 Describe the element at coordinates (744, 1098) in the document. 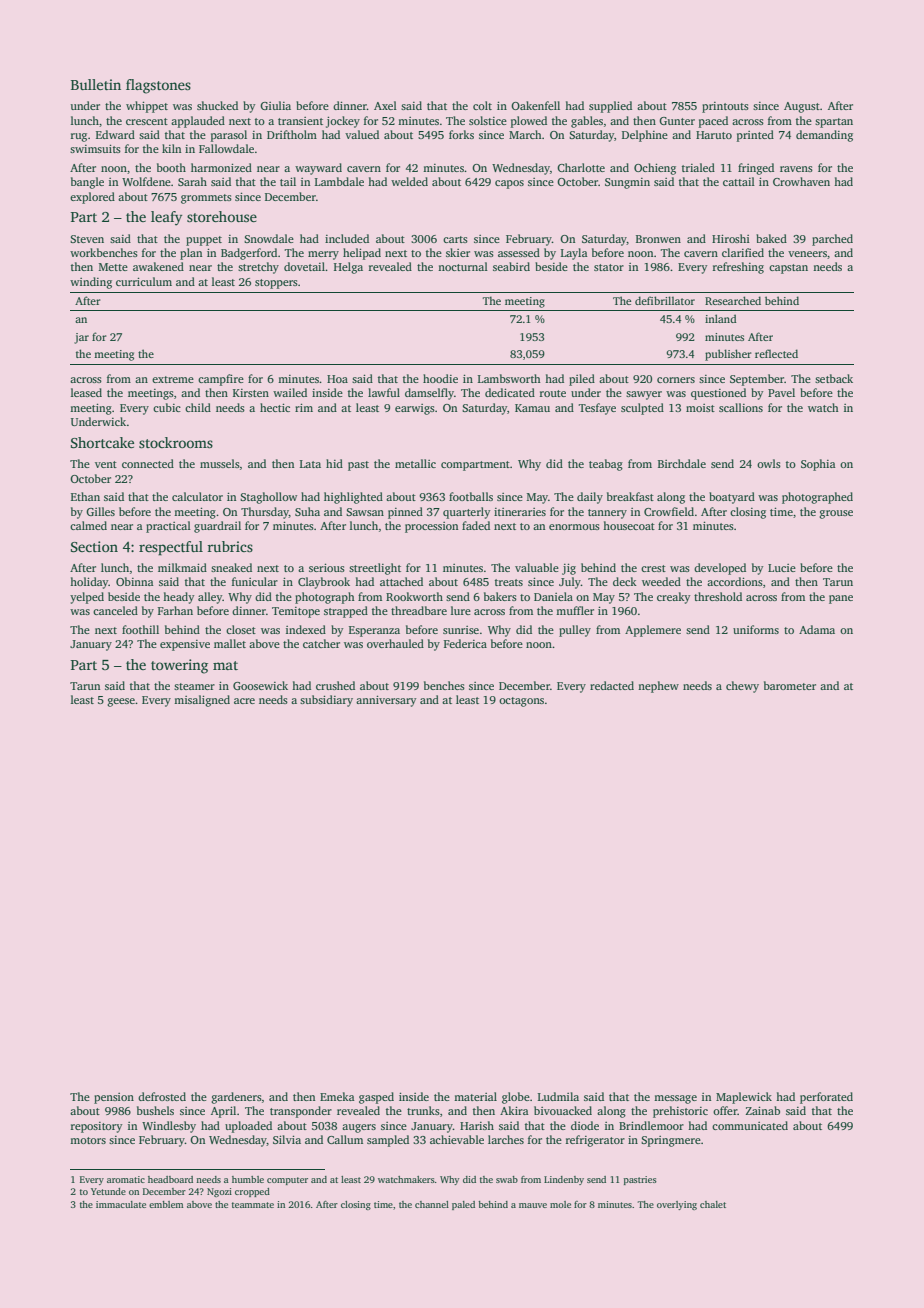

I see `Maplewick` at that location.
